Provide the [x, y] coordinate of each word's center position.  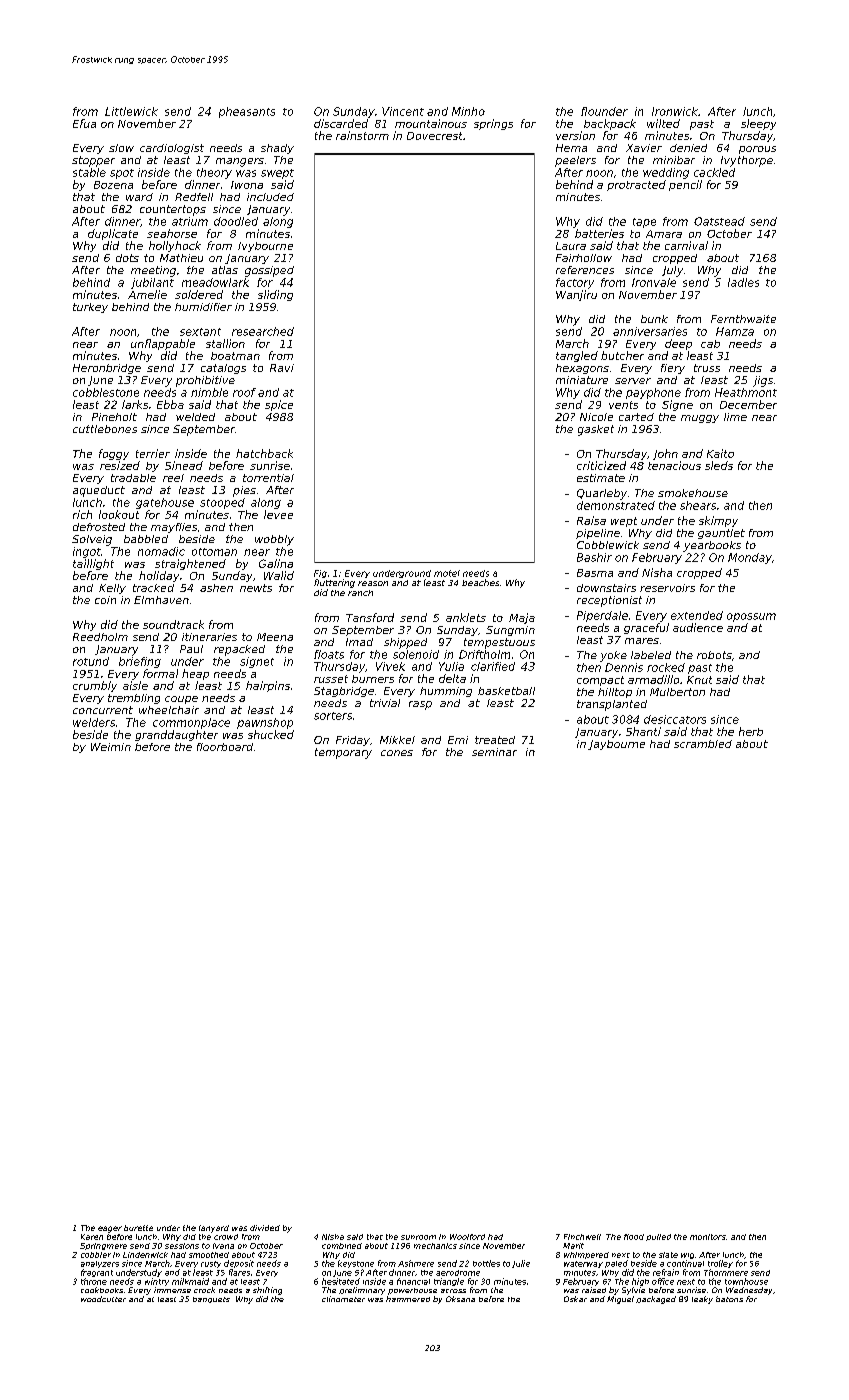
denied [688, 148]
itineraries [209, 637]
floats [329, 654]
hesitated [341, 1281]
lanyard [214, 1229]
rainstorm [362, 135]
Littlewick [131, 111]
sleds [719, 465]
